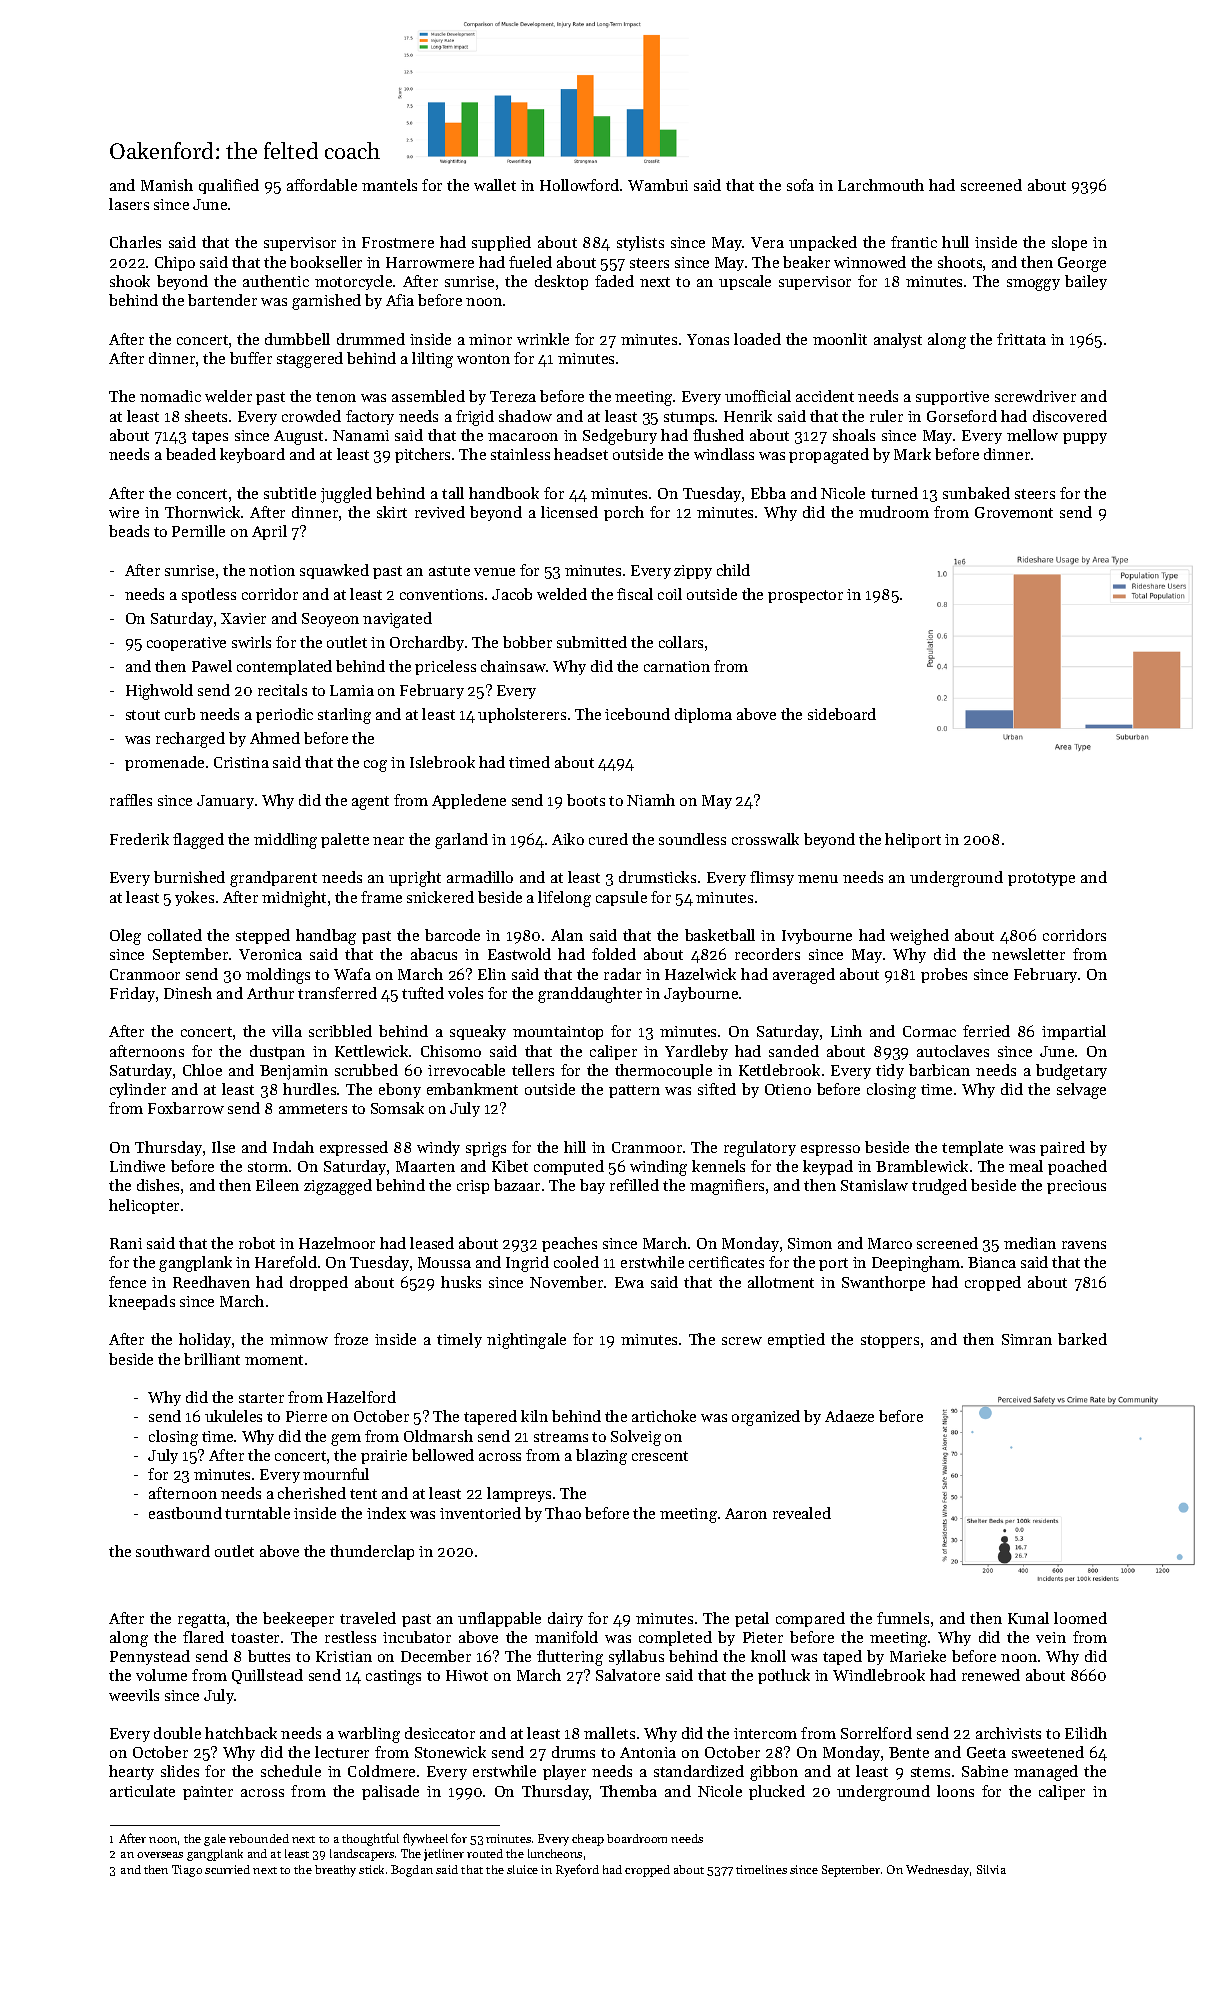 The height and width of the page is (2004, 1217). What do you see at coordinates (125, 937) in the page?
I see `Oleg` at bounding box center [125, 937].
